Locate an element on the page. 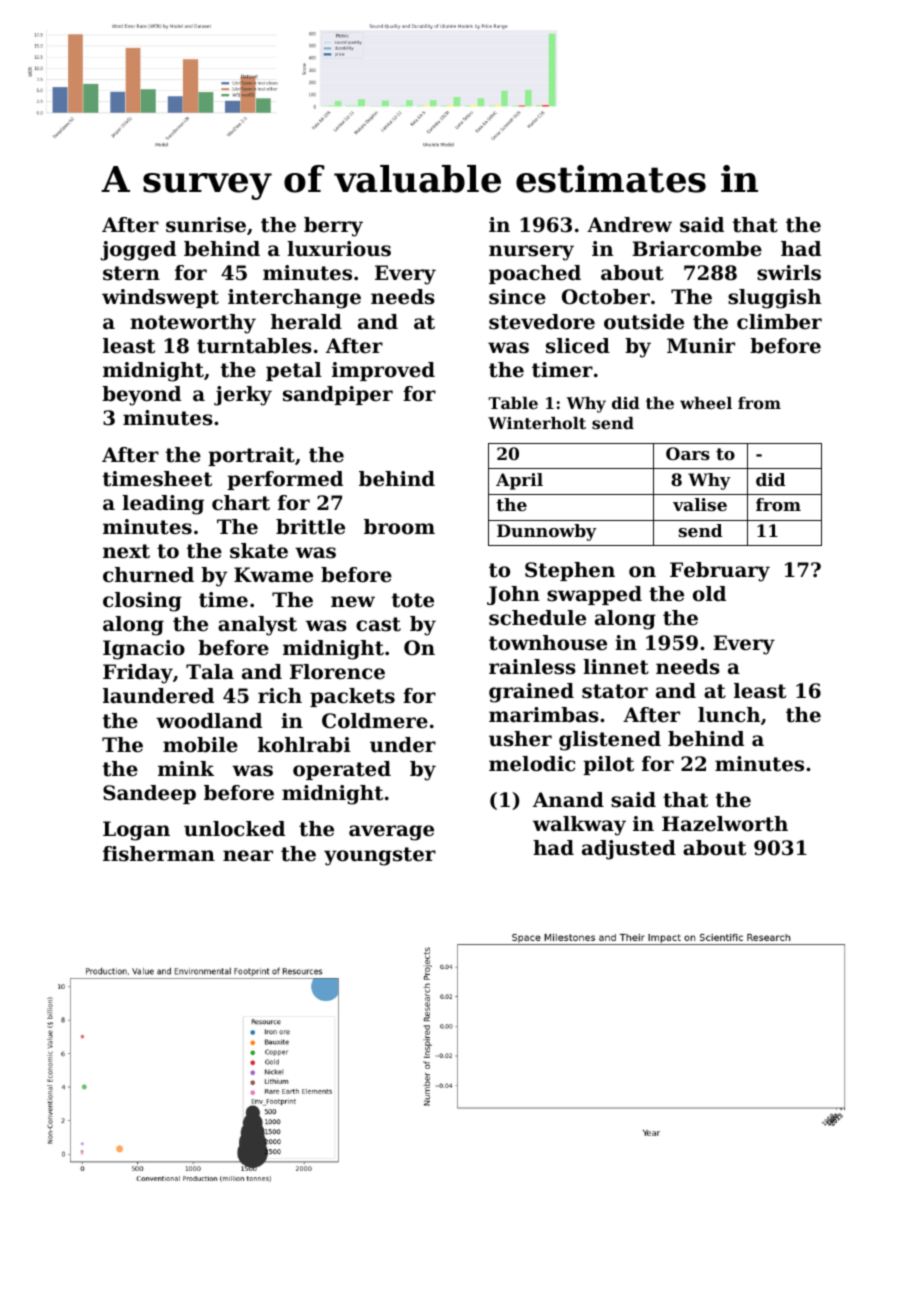  wheel is located at coordinates (706, 403).
